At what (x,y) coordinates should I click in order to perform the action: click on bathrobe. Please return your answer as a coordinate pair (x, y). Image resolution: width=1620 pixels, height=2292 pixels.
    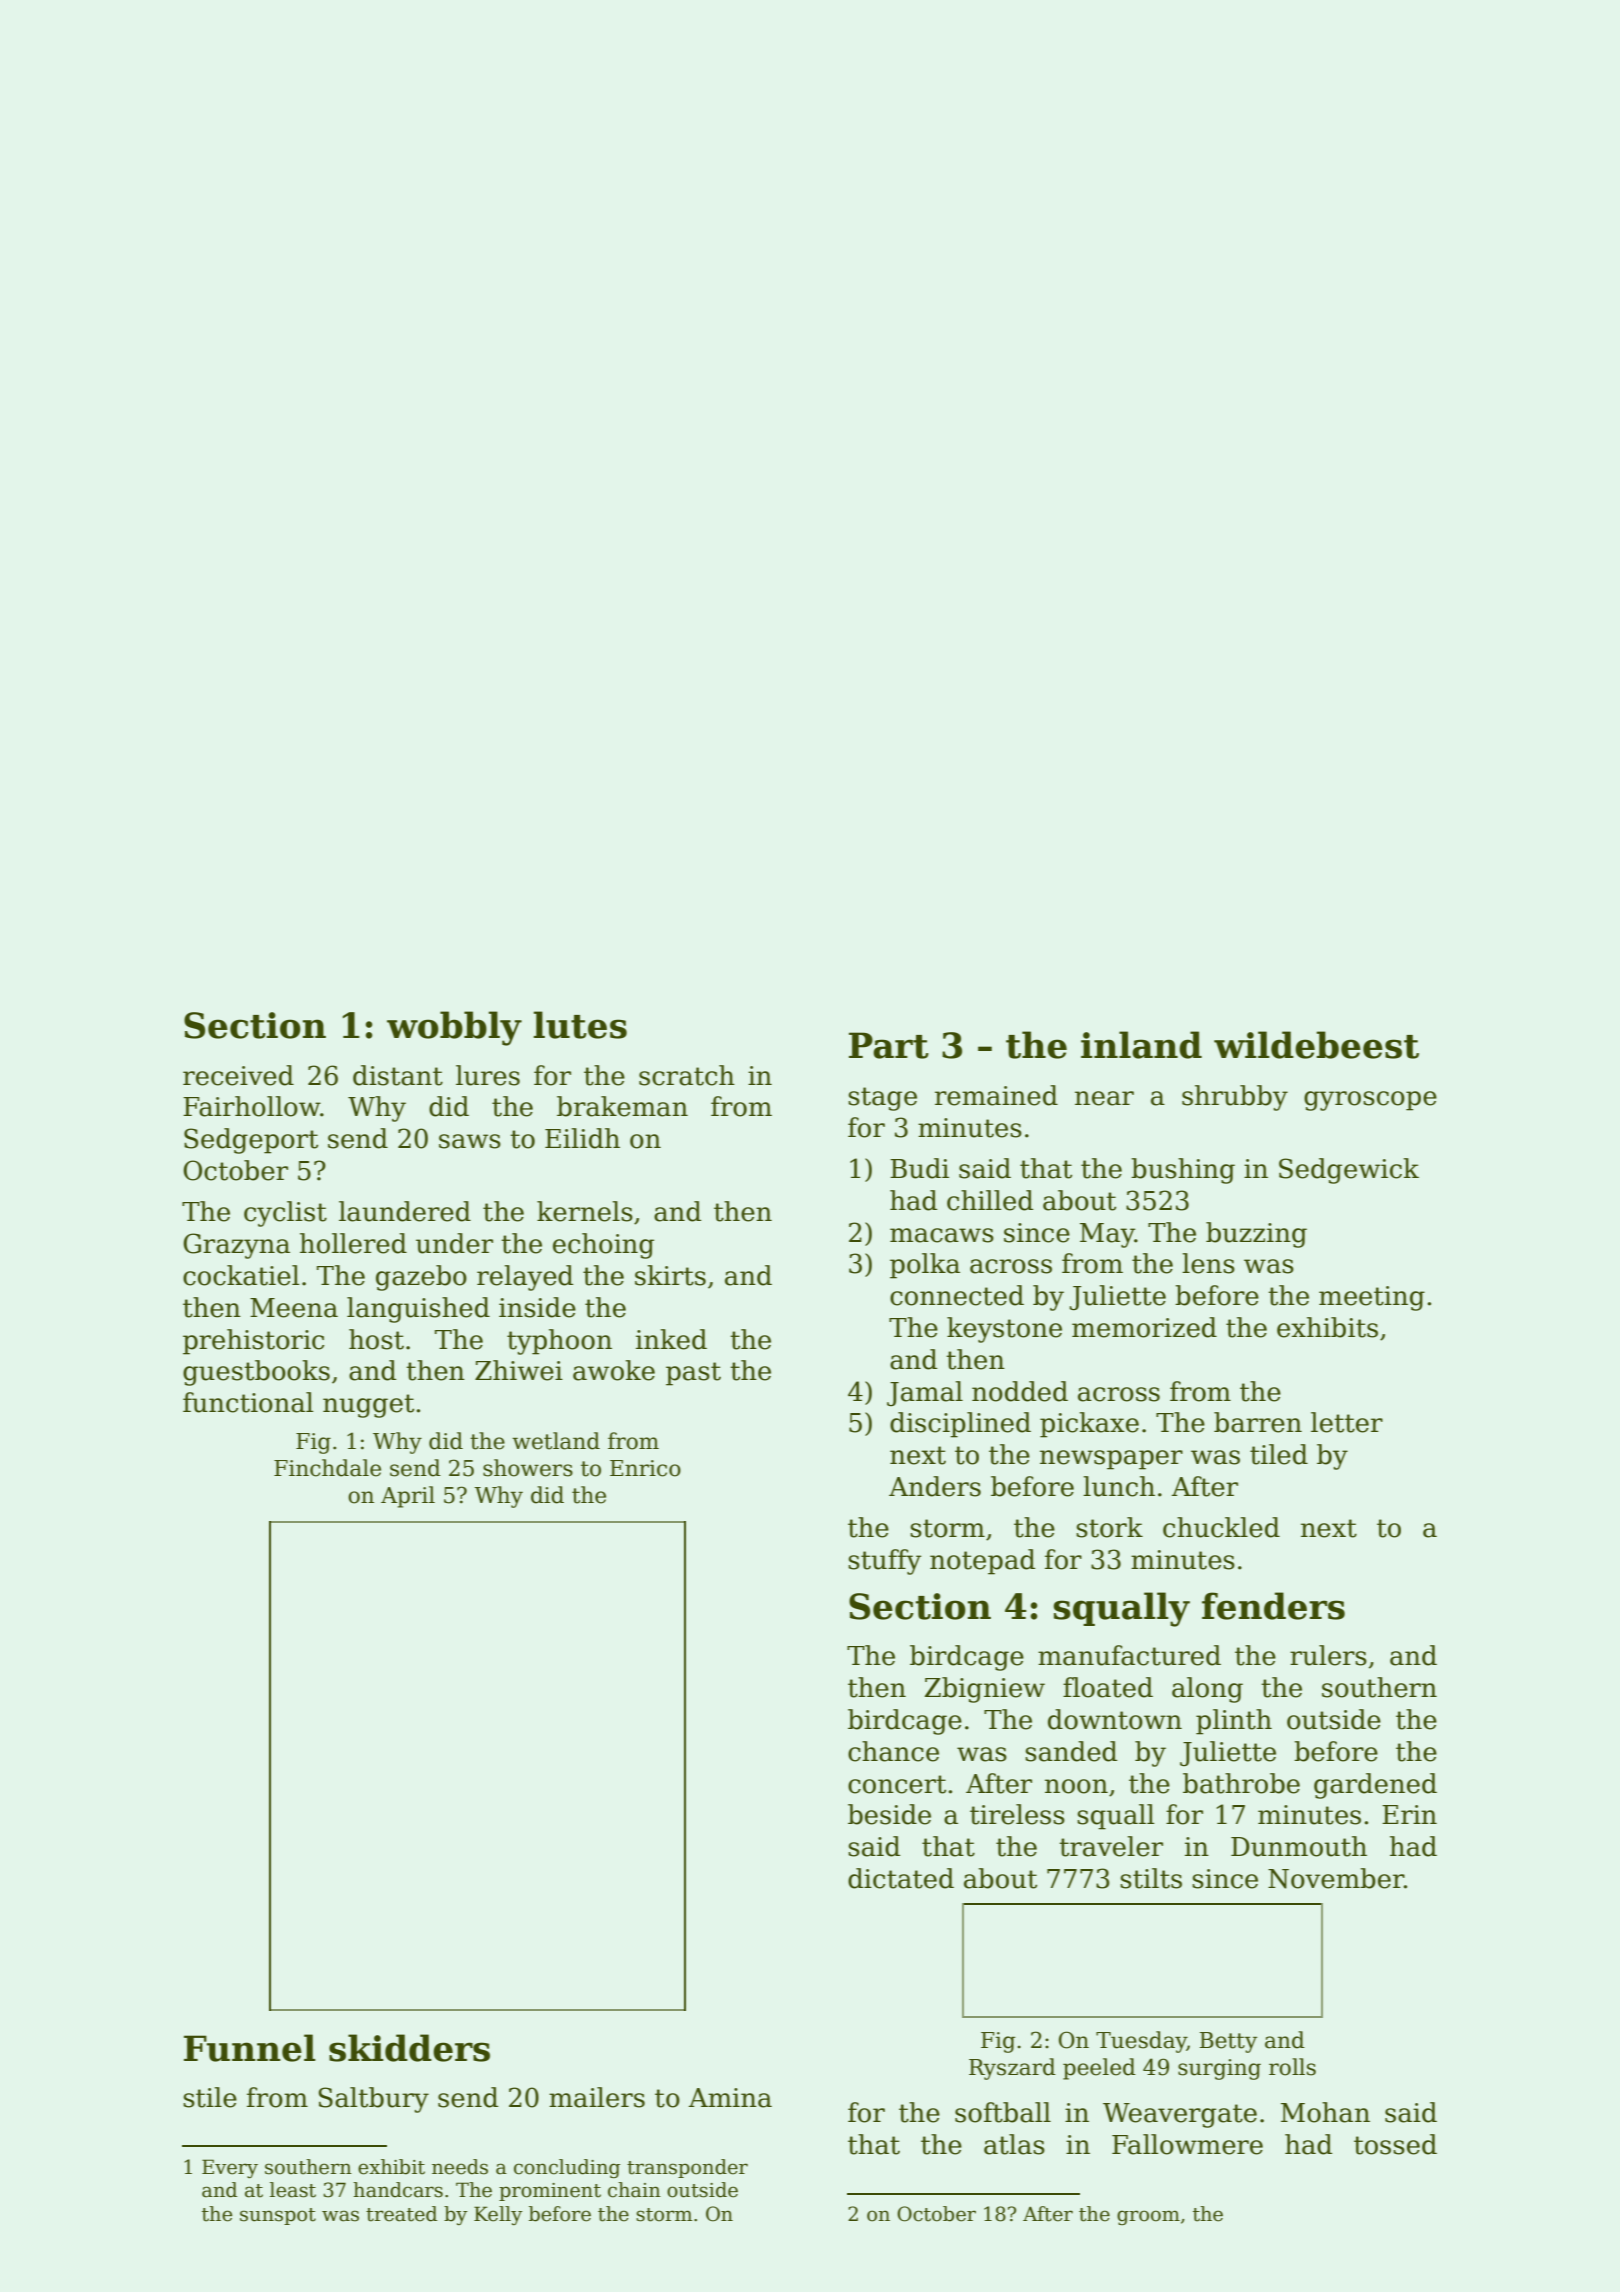
    Looking at the image, I should click on (1241, 1783).
